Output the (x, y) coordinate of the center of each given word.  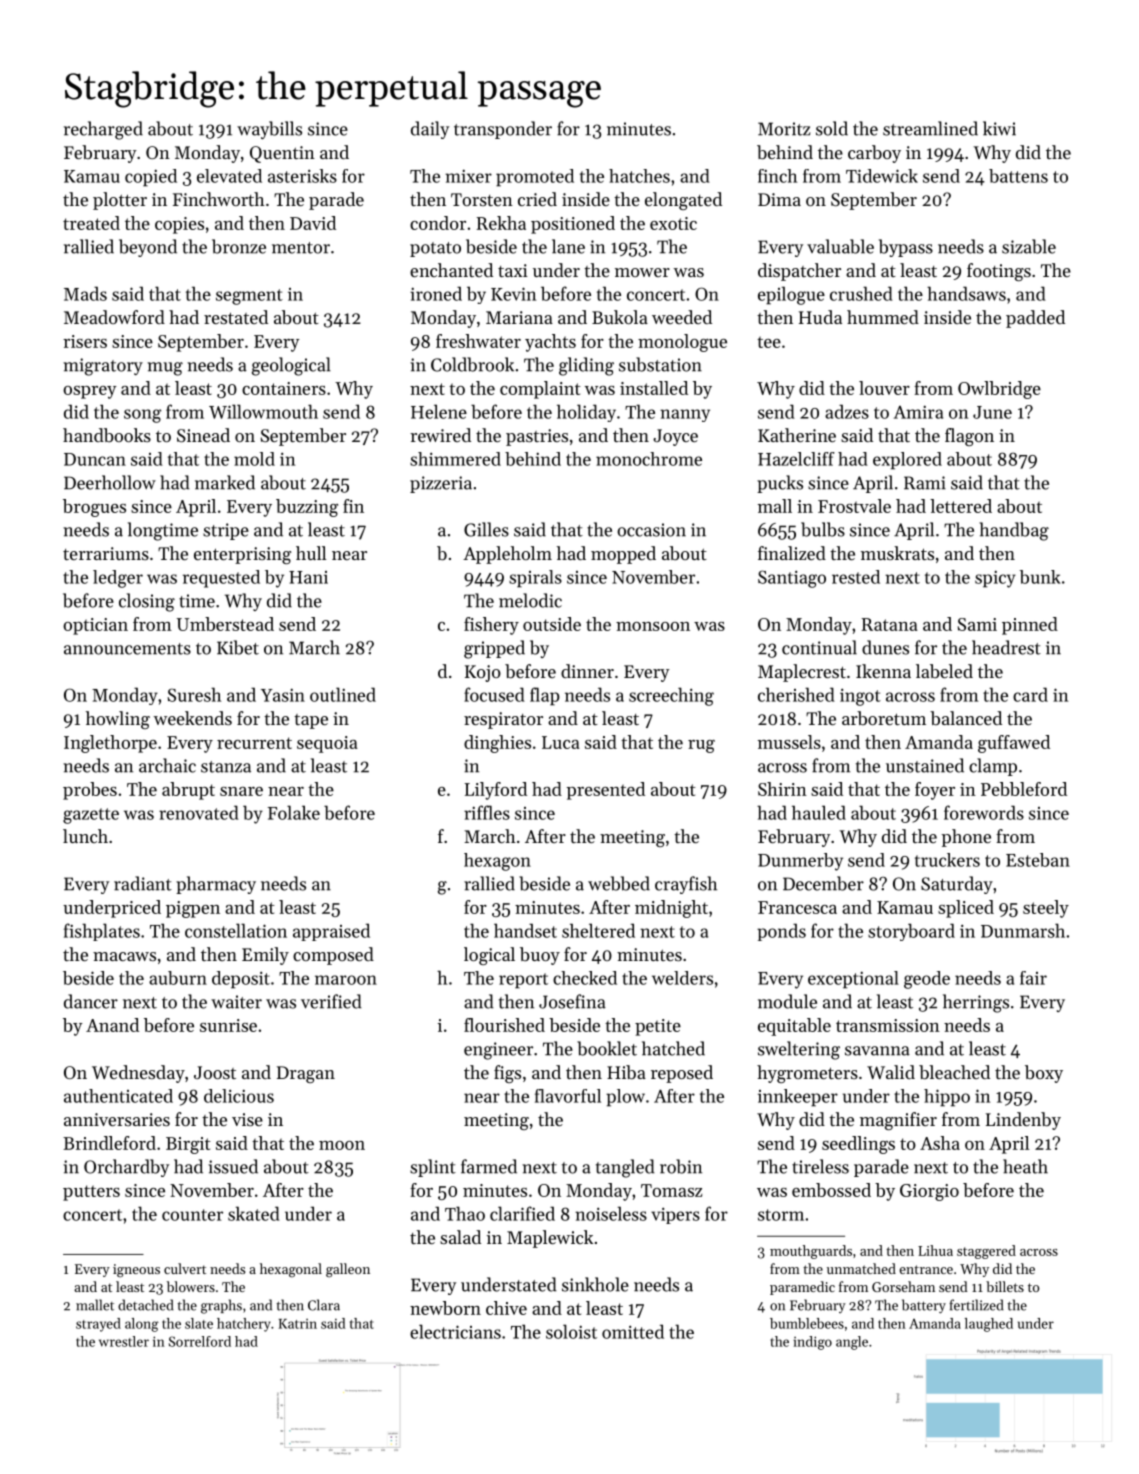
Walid (891, 1072)
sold (832, 128)
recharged (103, 130)
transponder (503, 130)
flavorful (568, 1096)
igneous (136, 1271)
